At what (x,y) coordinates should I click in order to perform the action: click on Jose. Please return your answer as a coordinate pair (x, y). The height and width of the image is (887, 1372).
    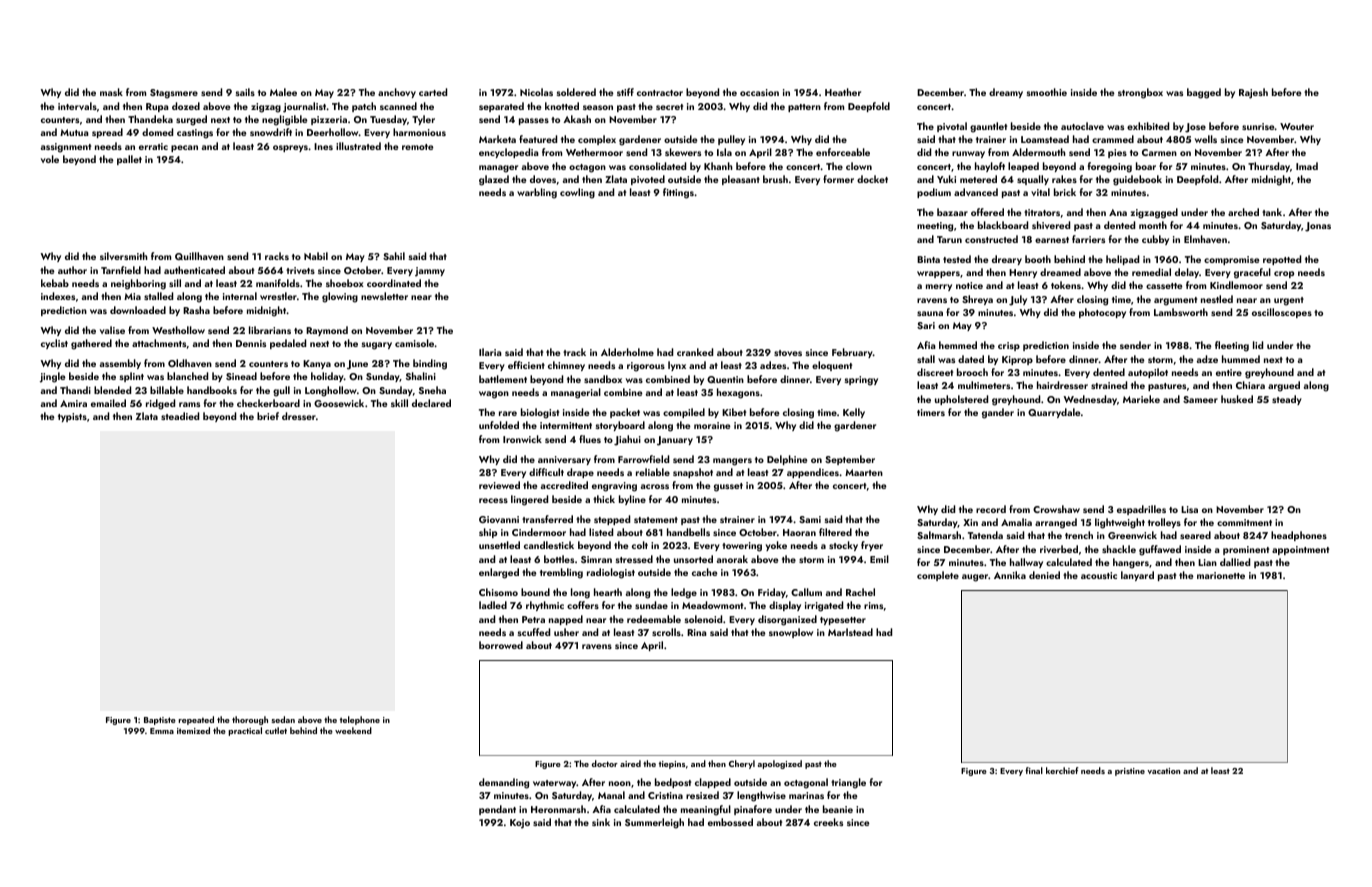
    Looking at the image, I should click on (1195, 128).
